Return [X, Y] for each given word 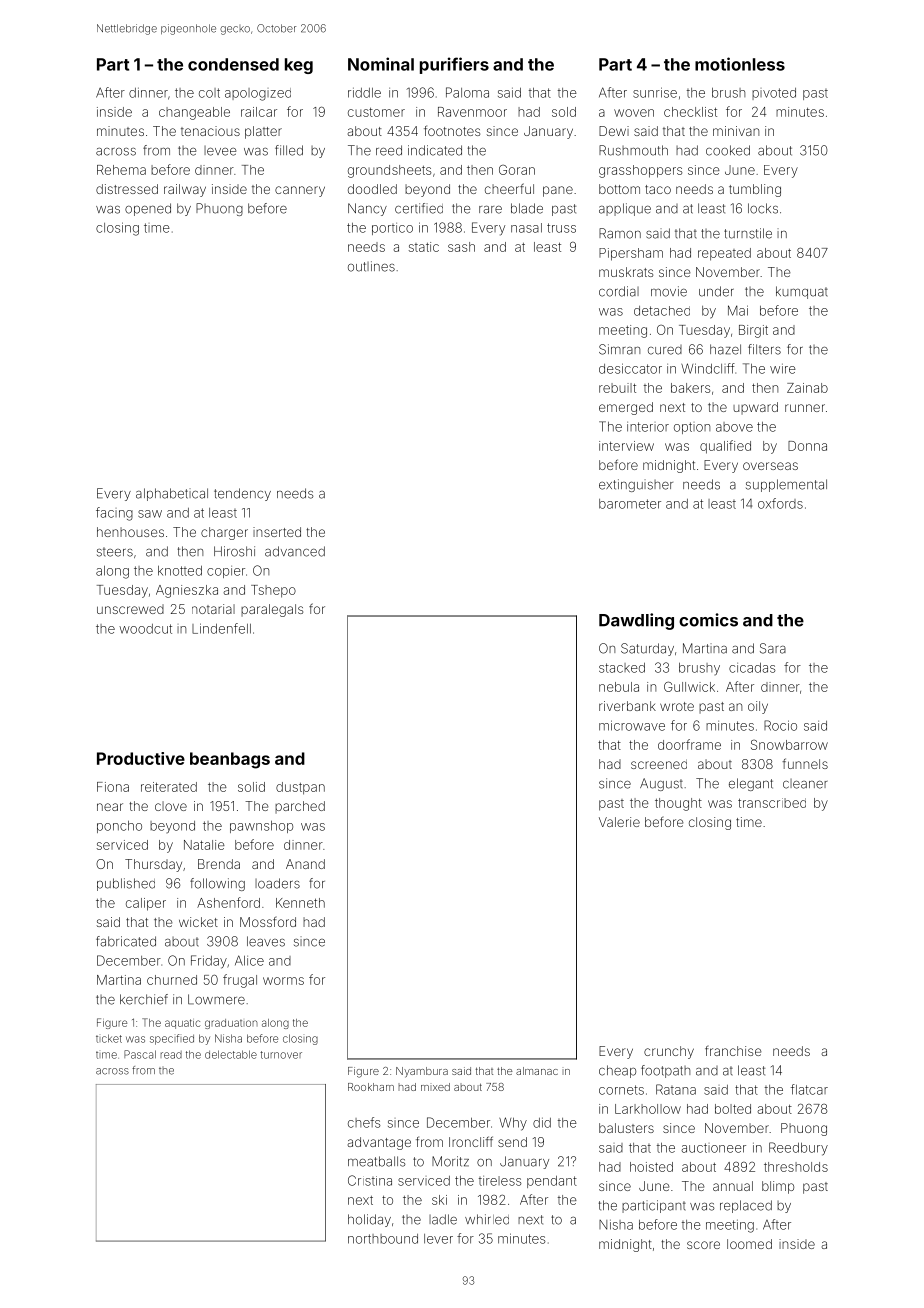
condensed [233, 64]
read [171, 1055]
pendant [552, 1182]
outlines [371, 266]
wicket [198, 922]
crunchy [669, 1052]
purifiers [454, 65]
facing [114, 514]
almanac [537, 1071]
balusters [626, 1128]
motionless [740, 64]
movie [669, 291]
